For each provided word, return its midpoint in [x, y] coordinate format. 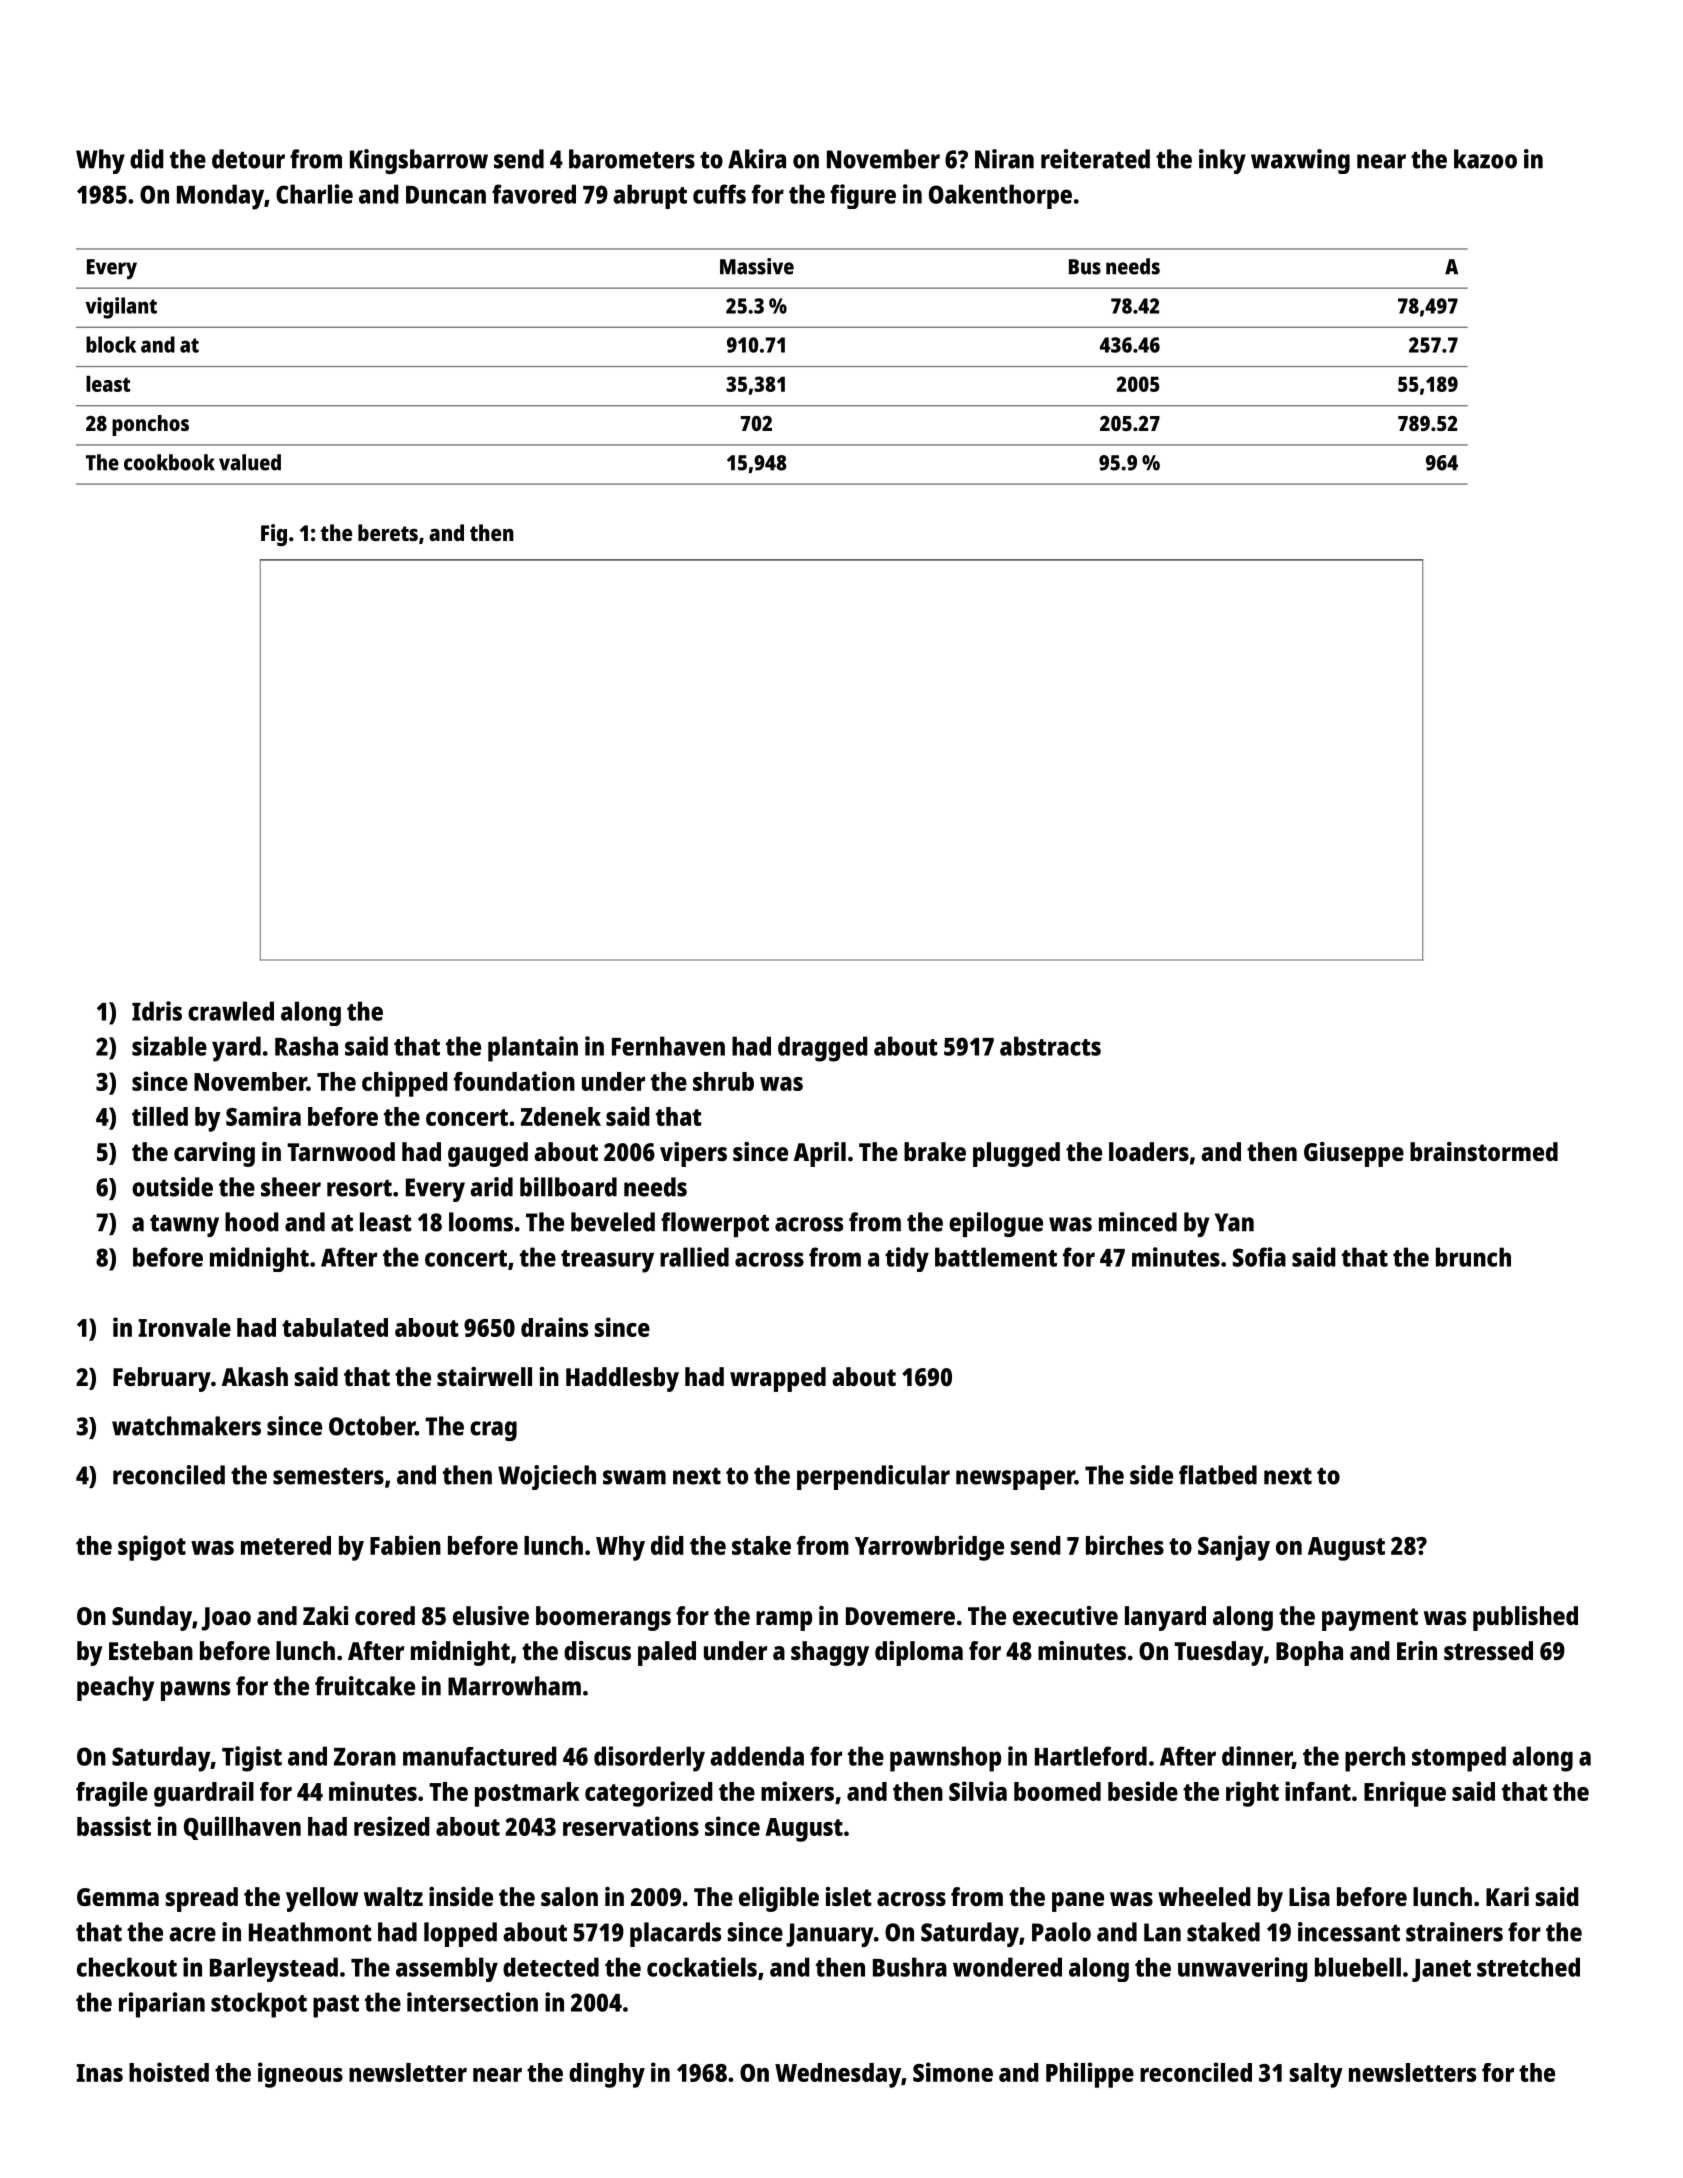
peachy [115, 1688]
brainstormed [1484, 1151]
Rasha [306, 1046]
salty [1316, 2075]
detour [248, 159]
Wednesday [838, 2075]
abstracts [1050, 1046]
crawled [231, 1011]
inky [1222, 161]
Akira [757, 159]
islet [849, 1896]
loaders [1149, 1151]
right [1252, 1794]
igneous [300, 2075]
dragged [823, 1049]
